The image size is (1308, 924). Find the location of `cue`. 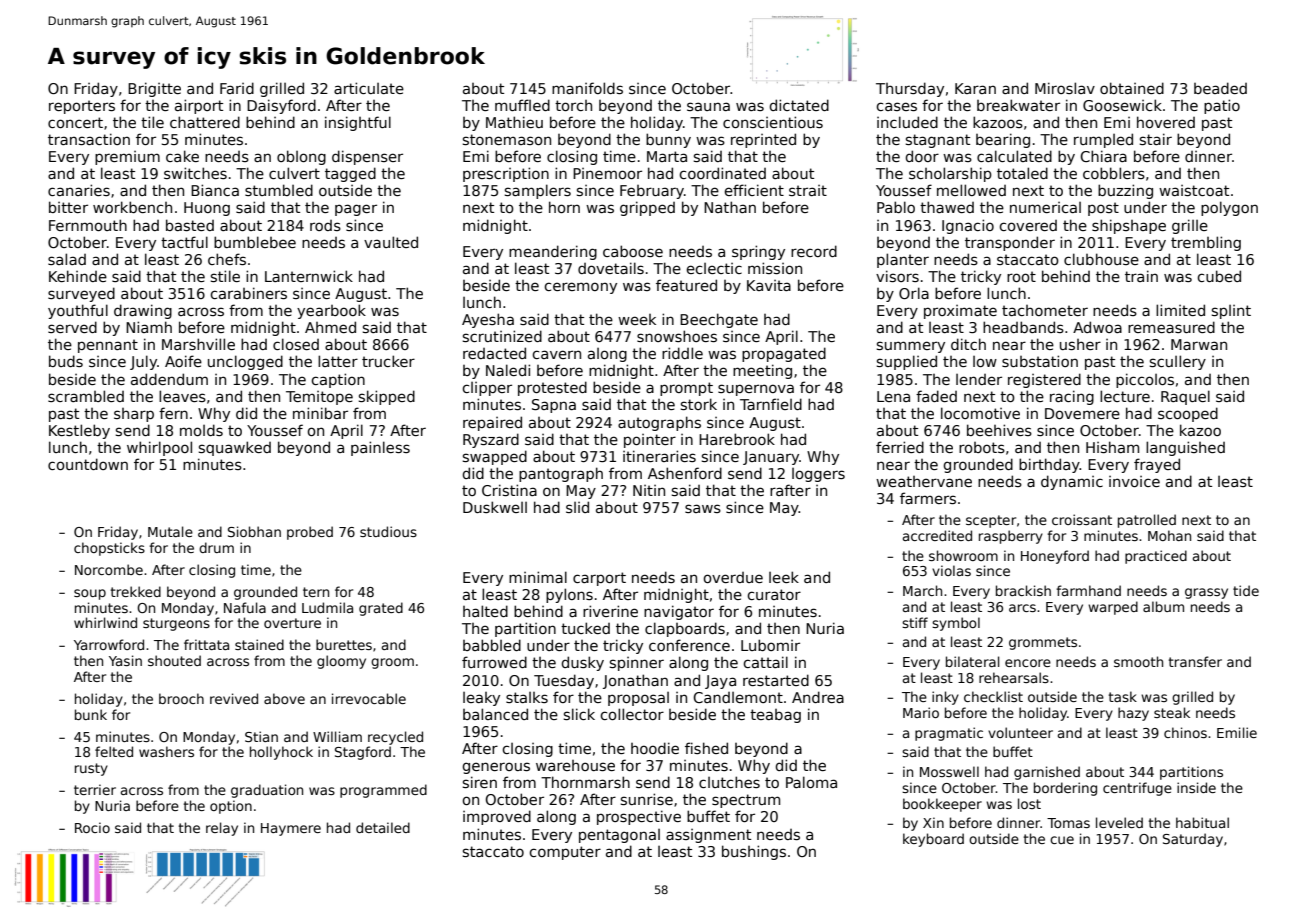

cue is located at coordinates (1062, 840).
